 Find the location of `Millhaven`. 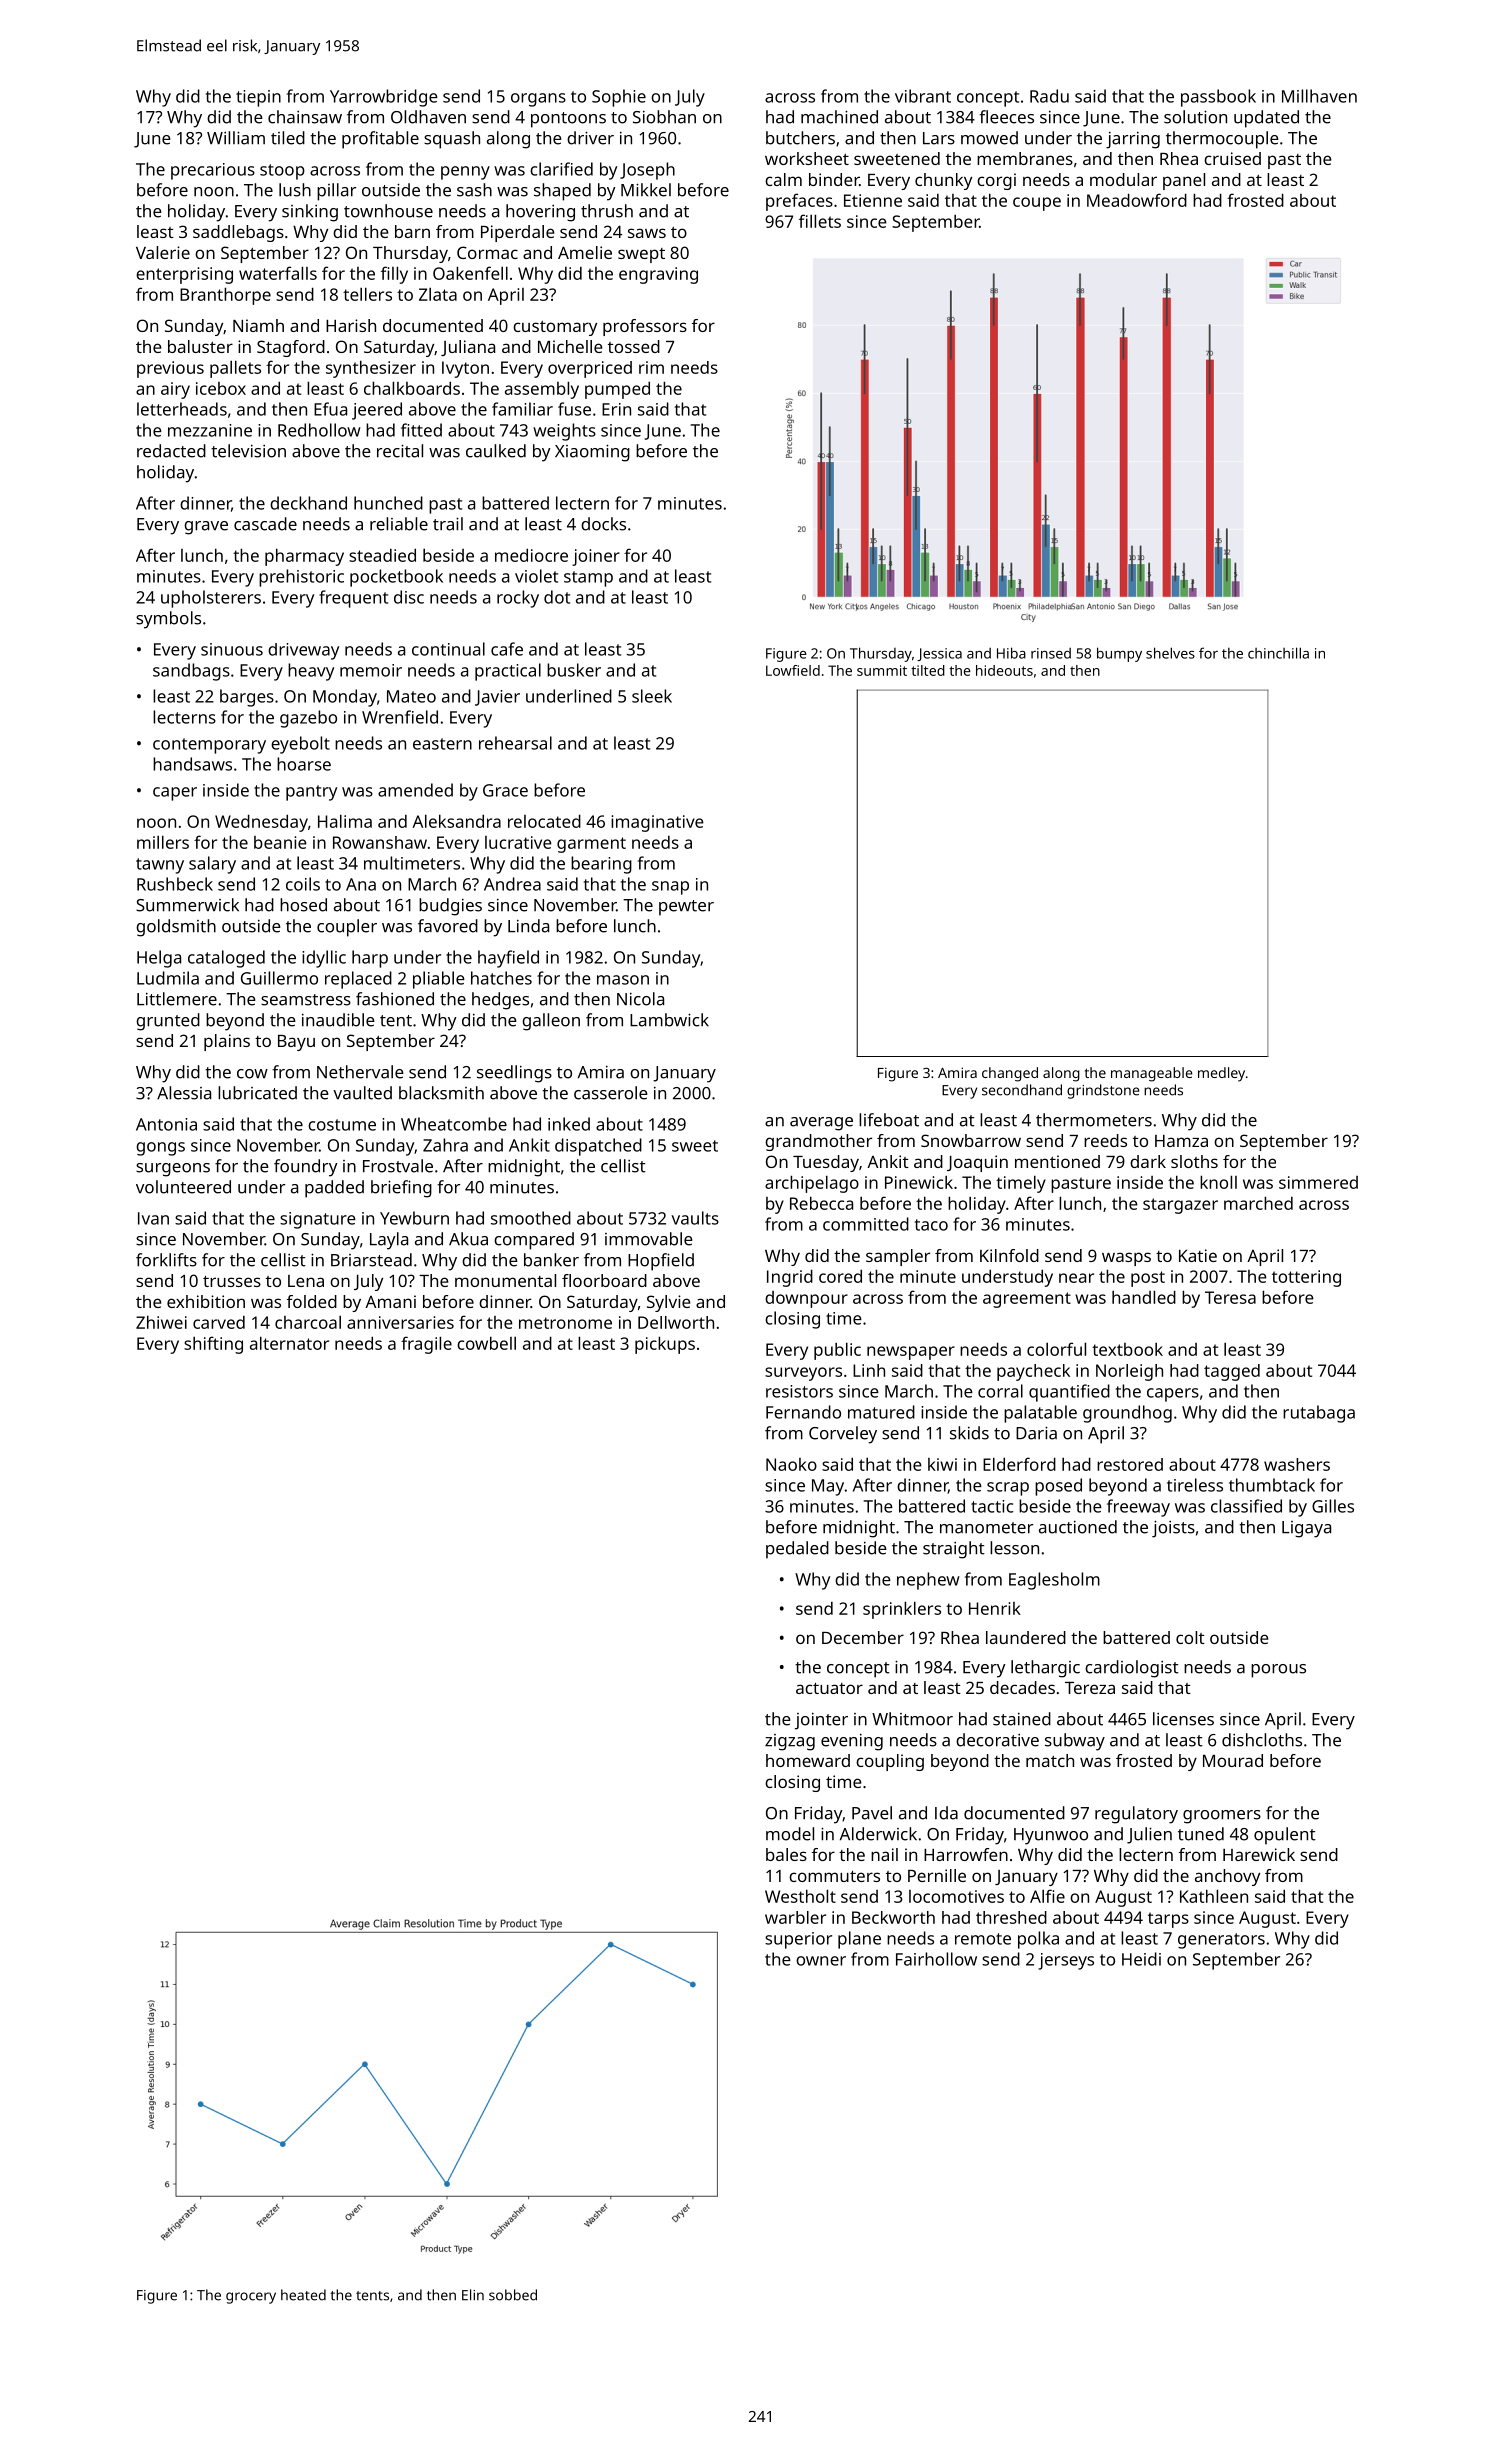

Millhaven is located at coordinates (1319, 96).
